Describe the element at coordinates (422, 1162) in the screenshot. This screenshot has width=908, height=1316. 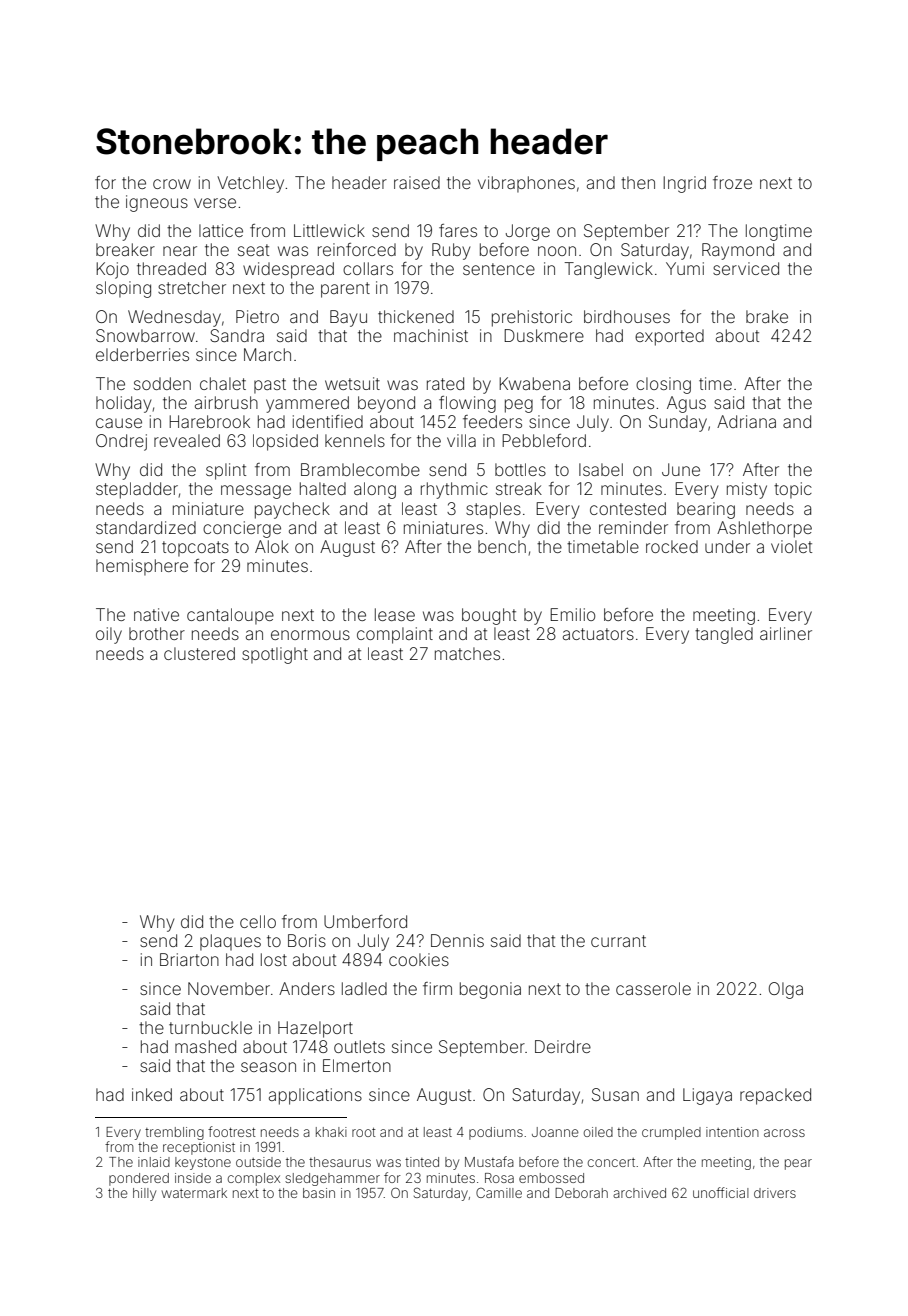
I see `tinted` at that location.
